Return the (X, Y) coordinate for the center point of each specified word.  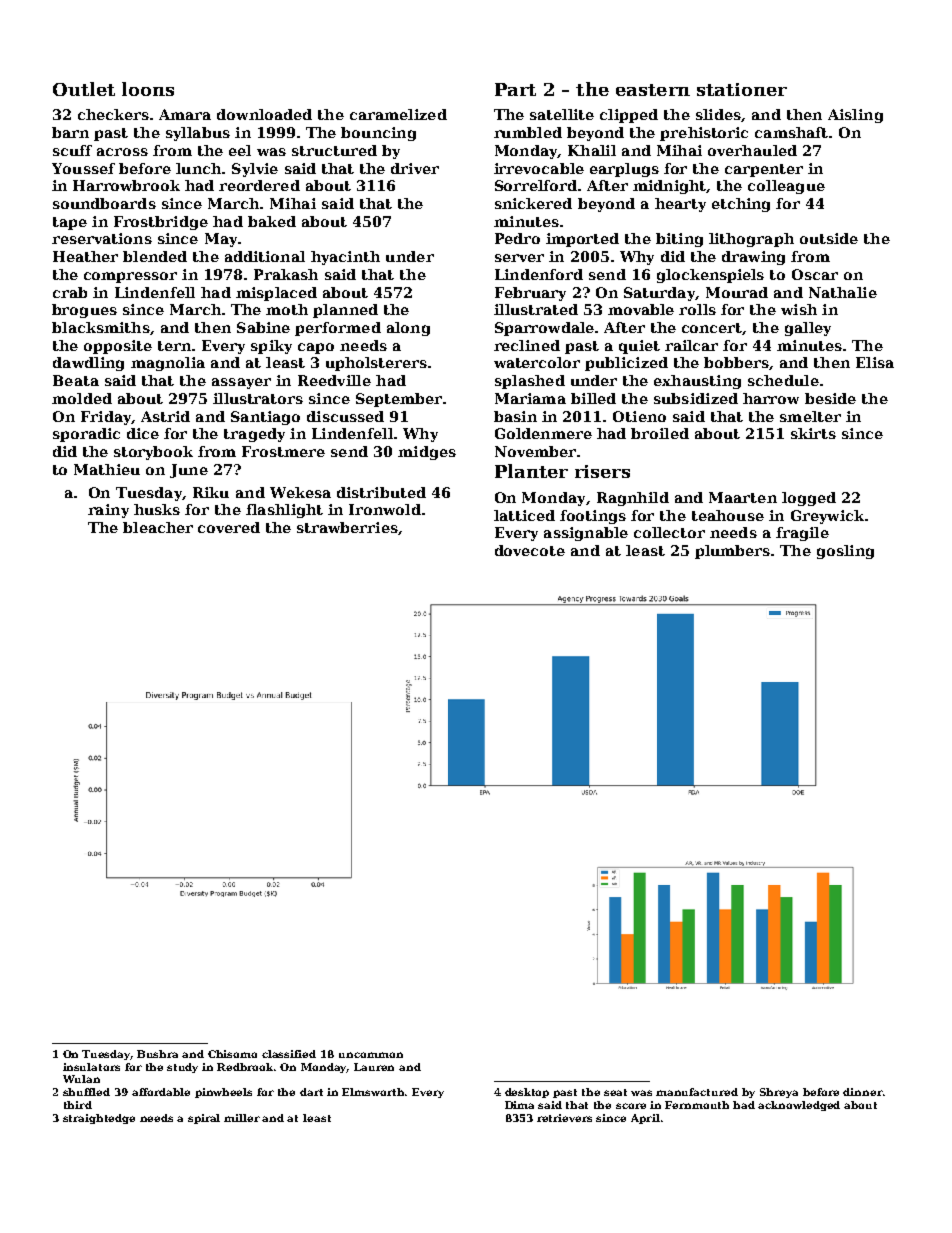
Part (515, 89)
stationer (742, 89)
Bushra (157, 1054)
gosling (845, 552)
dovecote (530, 550)
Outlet (84, 89)
